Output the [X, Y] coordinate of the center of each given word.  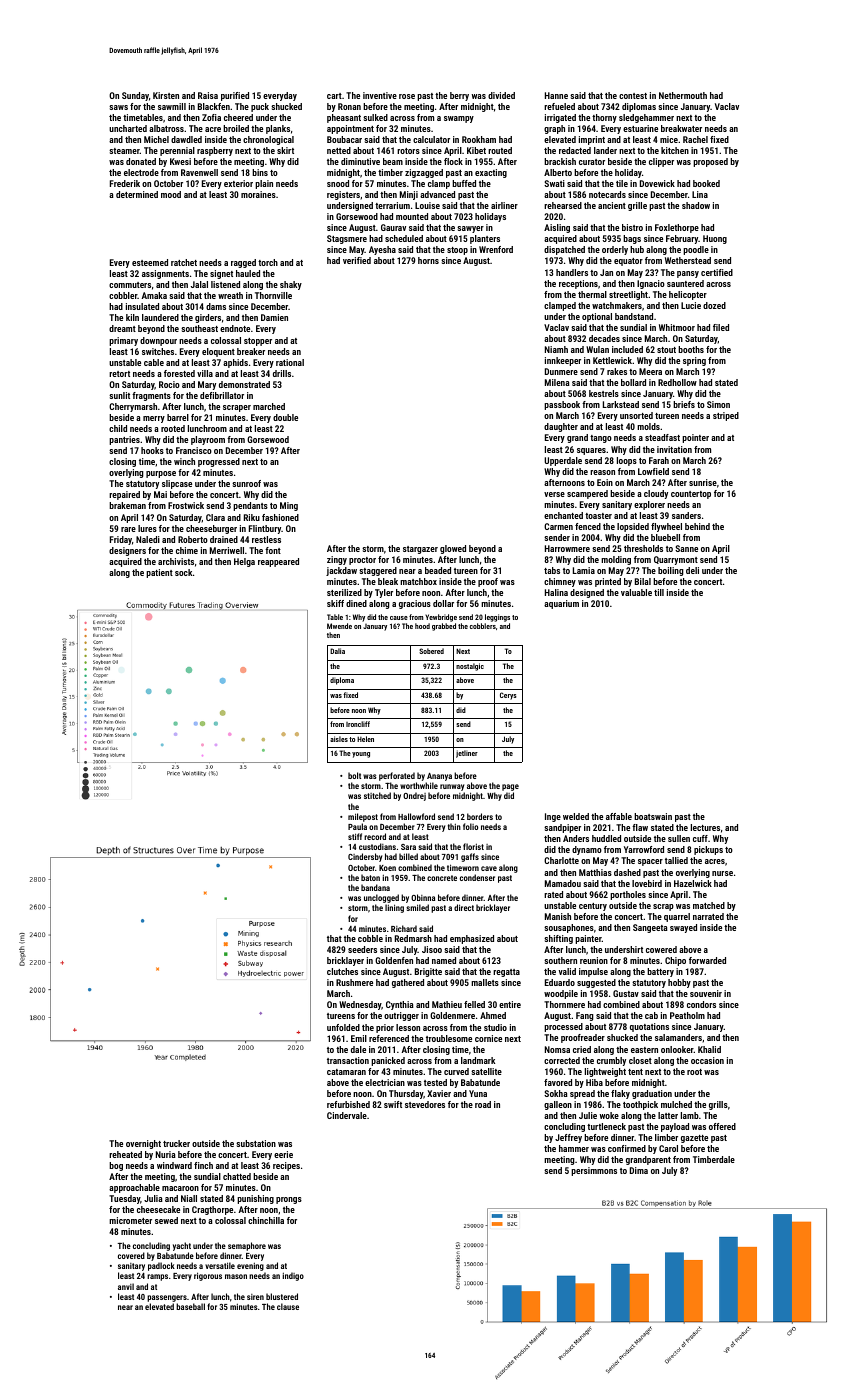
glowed [453, 549]
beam [393, 161]
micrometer [130, 1220]
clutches [342, 971]
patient [159, 573]
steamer [124, 151]
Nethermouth [683, 95]
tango [601, 439]
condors [701, 1004]
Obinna [423, 897]
